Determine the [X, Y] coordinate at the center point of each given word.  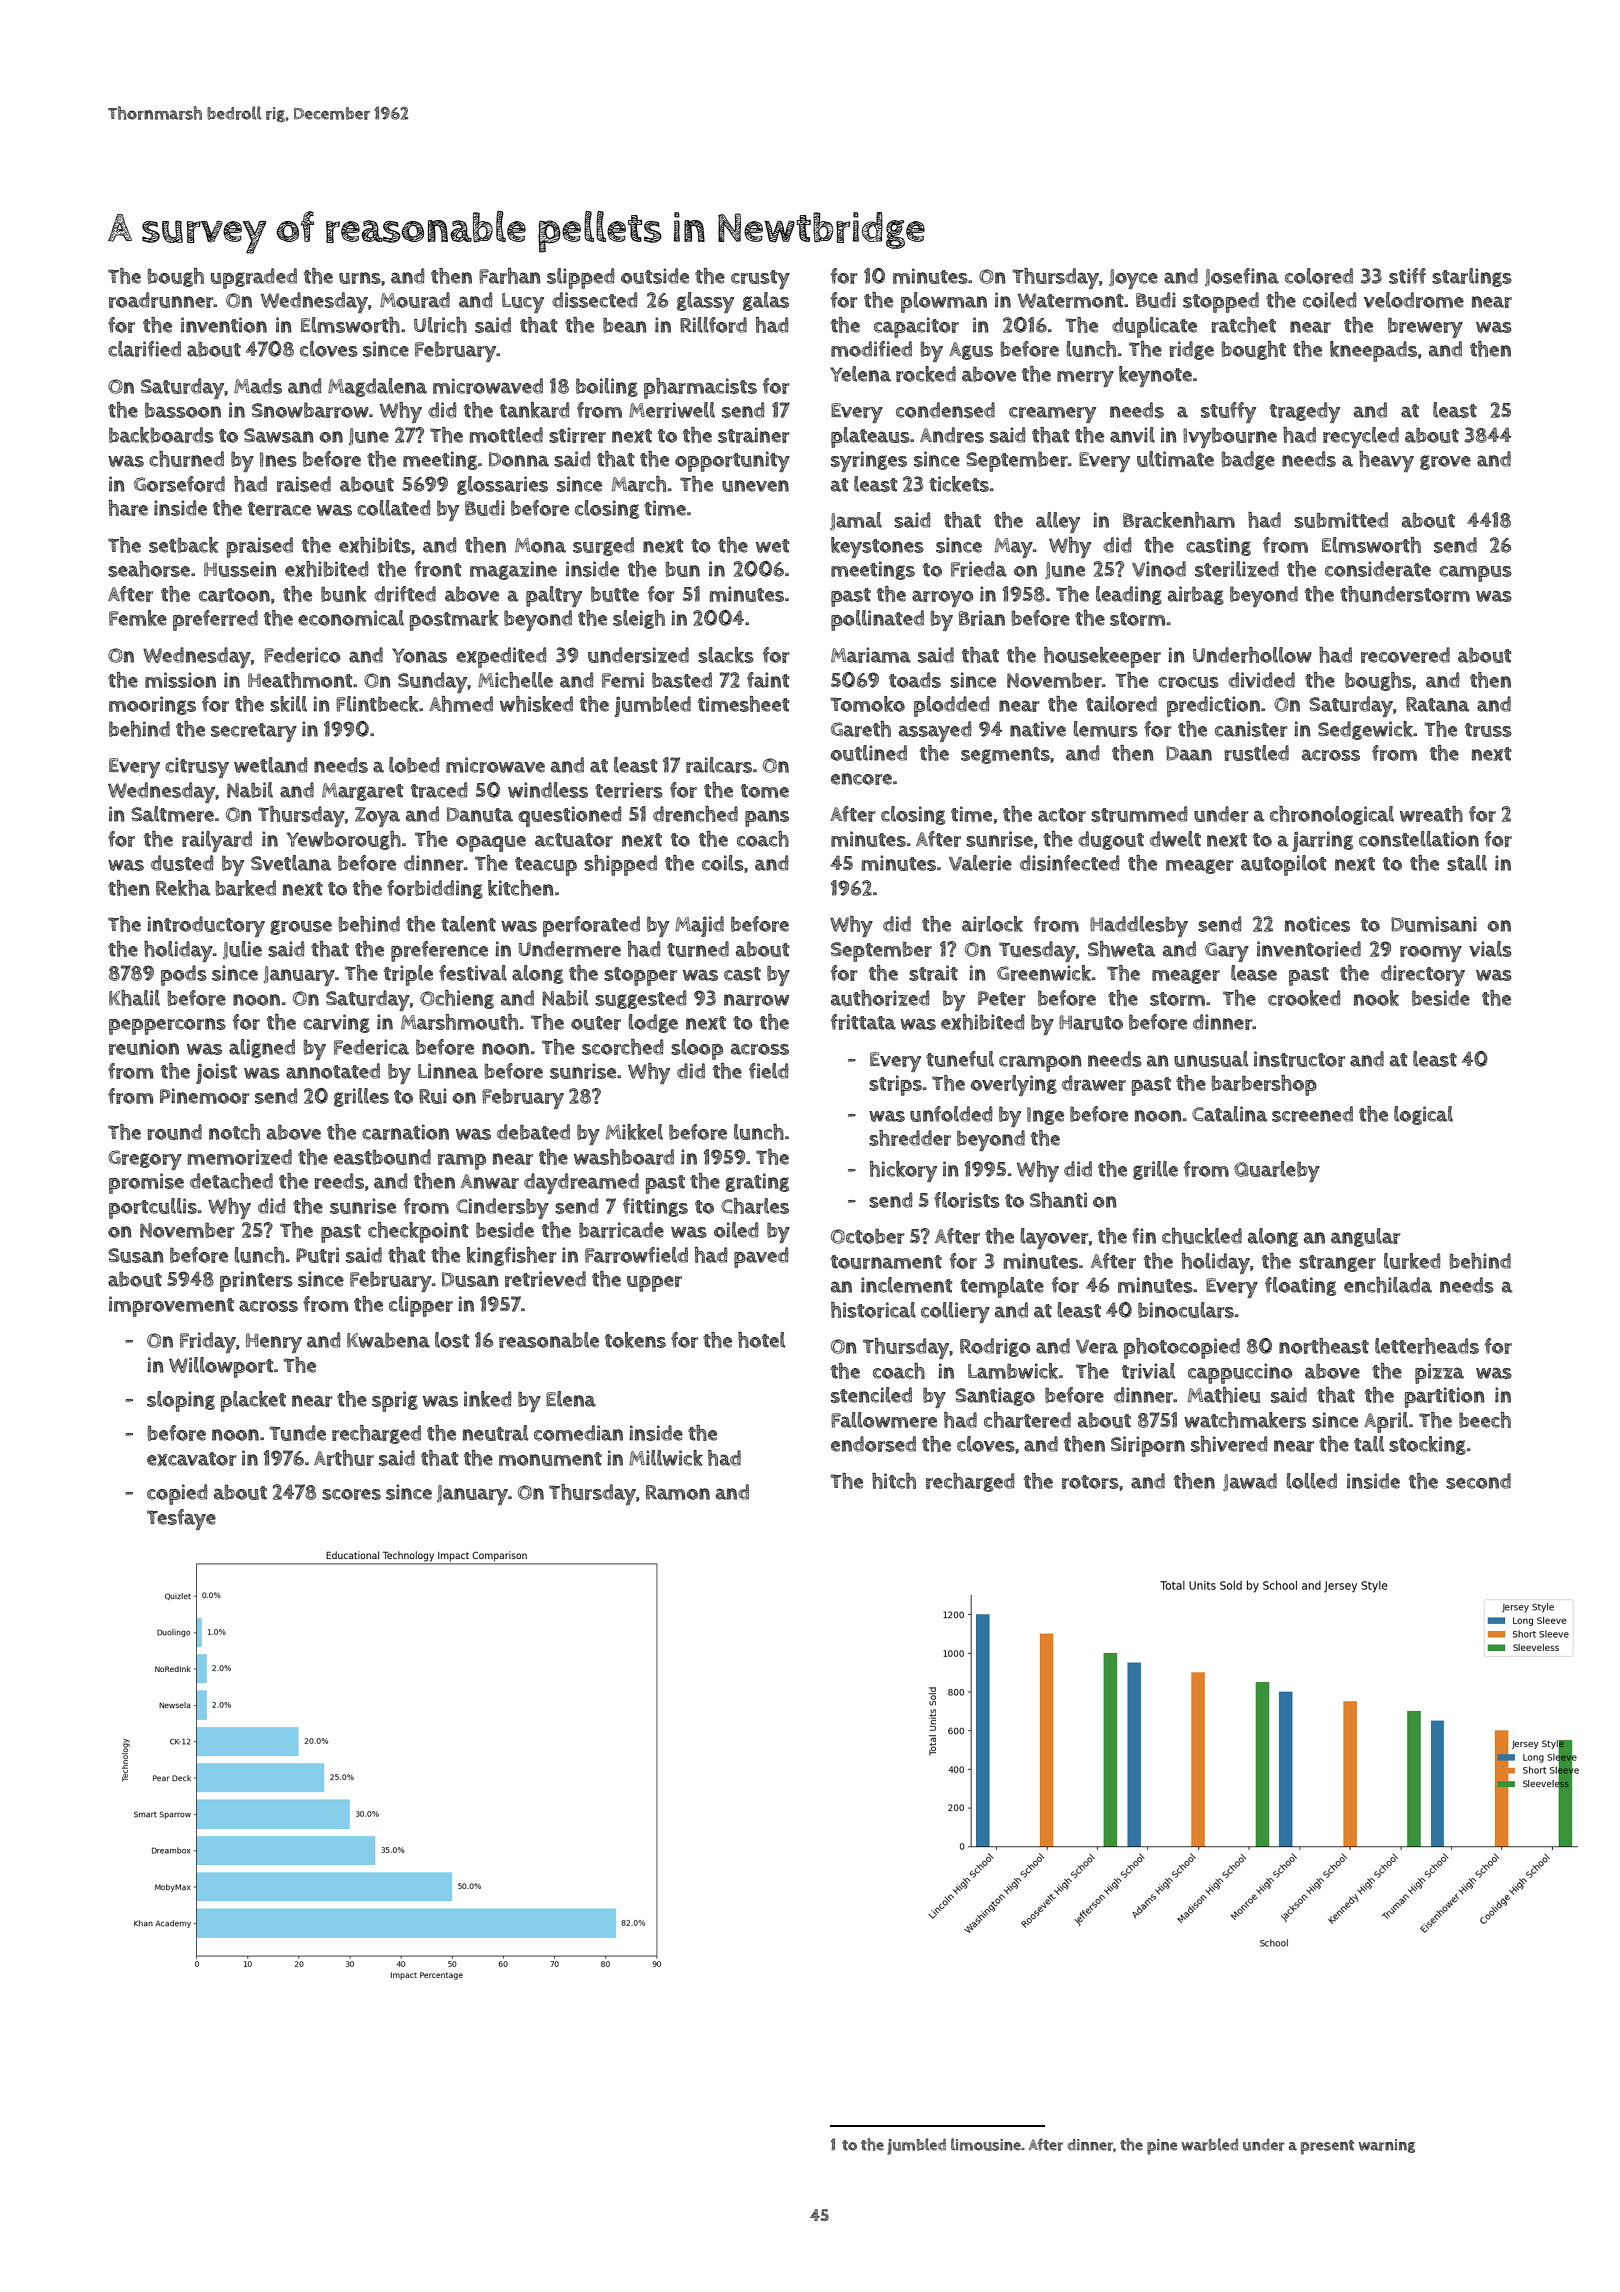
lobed [414, 765]
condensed [945, 410]
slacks [726, 655]
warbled [1210, 2144]
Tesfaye [181, 1519]
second [1478, 1481]
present [1327, 2147]
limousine [986, 2144]
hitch [894, 1481]
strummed [1139, 814]
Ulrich [440, 325]
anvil [1132, 435]
